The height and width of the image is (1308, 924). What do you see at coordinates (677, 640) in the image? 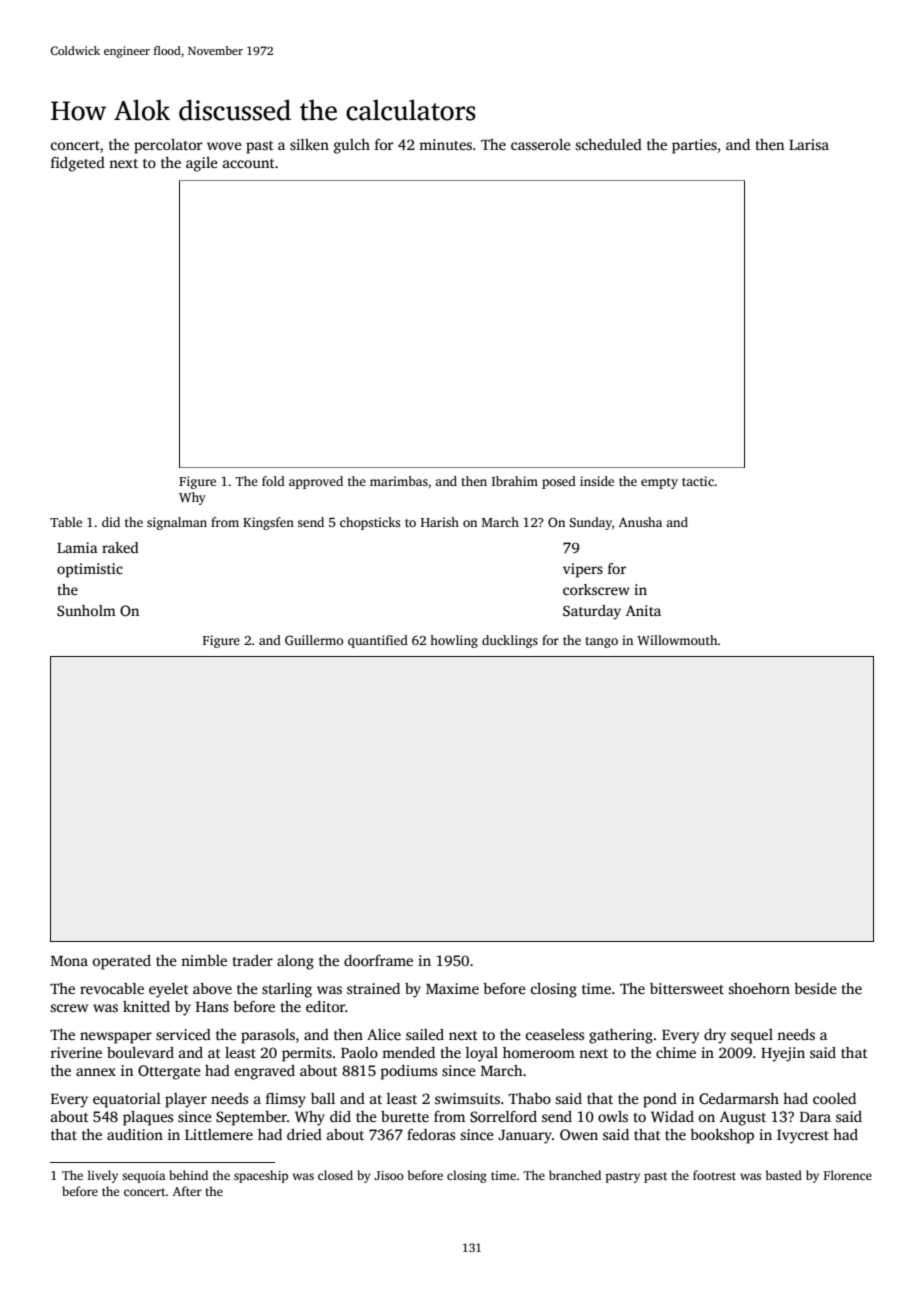
I see `Willowmouth` at bounding box center [677, 640].
